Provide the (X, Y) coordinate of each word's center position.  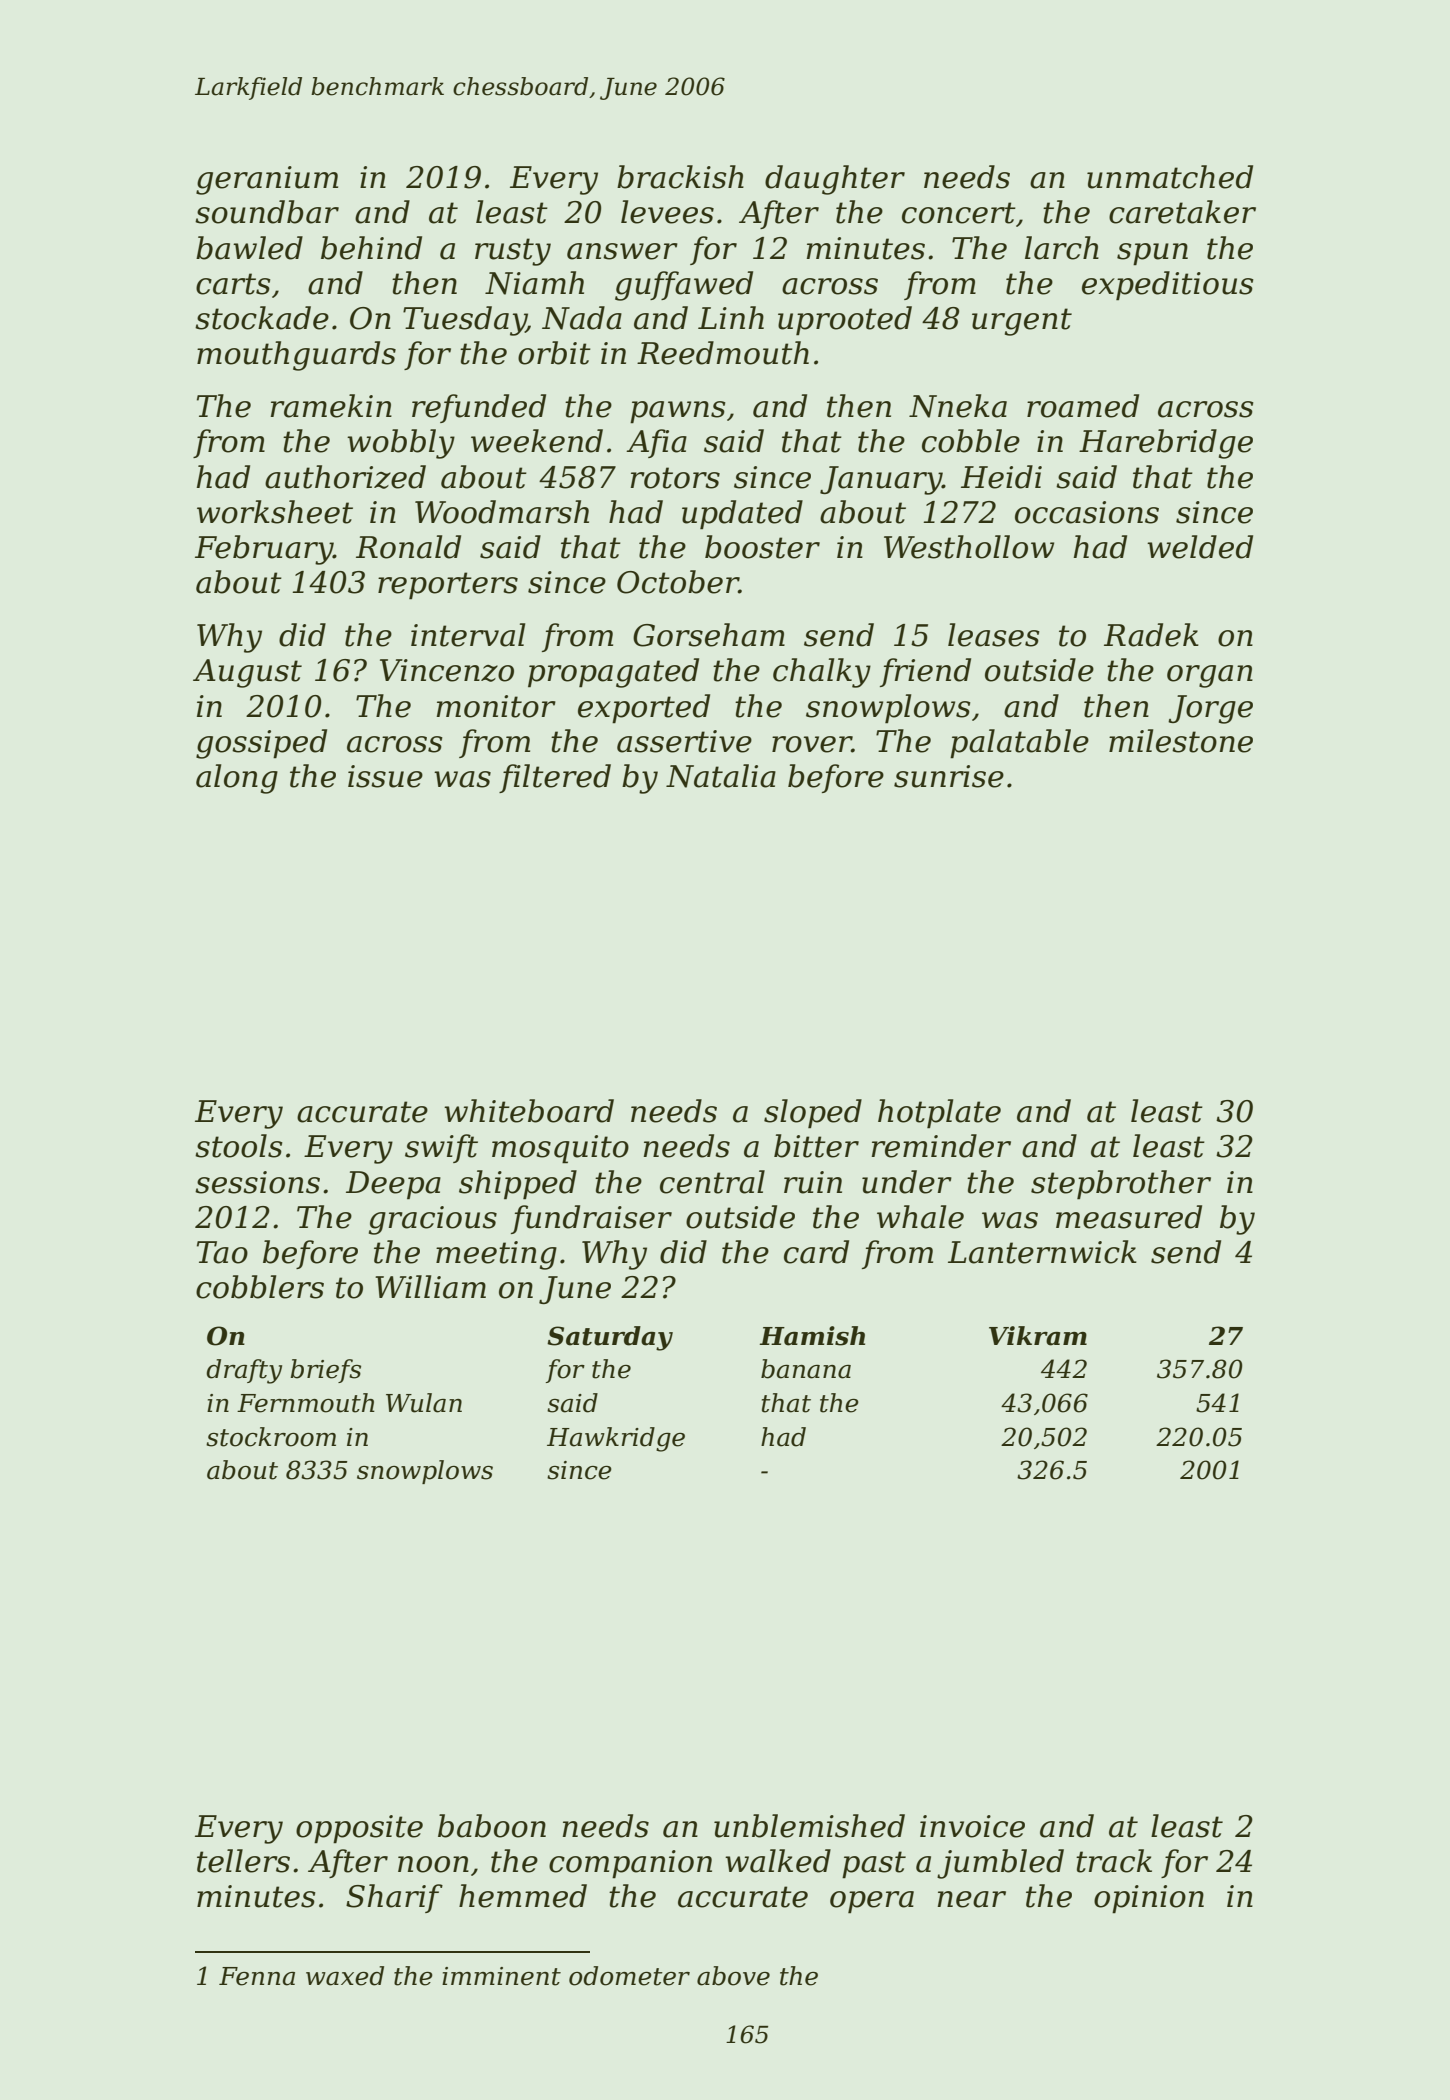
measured (1129, 1217)
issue (385, 776)
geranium (267, 180)
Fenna (257, 1976)
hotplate (939, 1114)
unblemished (809, 1826)
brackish (680, 177)
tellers (243, 1861)
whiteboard (529, 1111)
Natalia (721, 776)
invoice (972, 1826)
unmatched (1170, 177)
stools (239, 1146)
